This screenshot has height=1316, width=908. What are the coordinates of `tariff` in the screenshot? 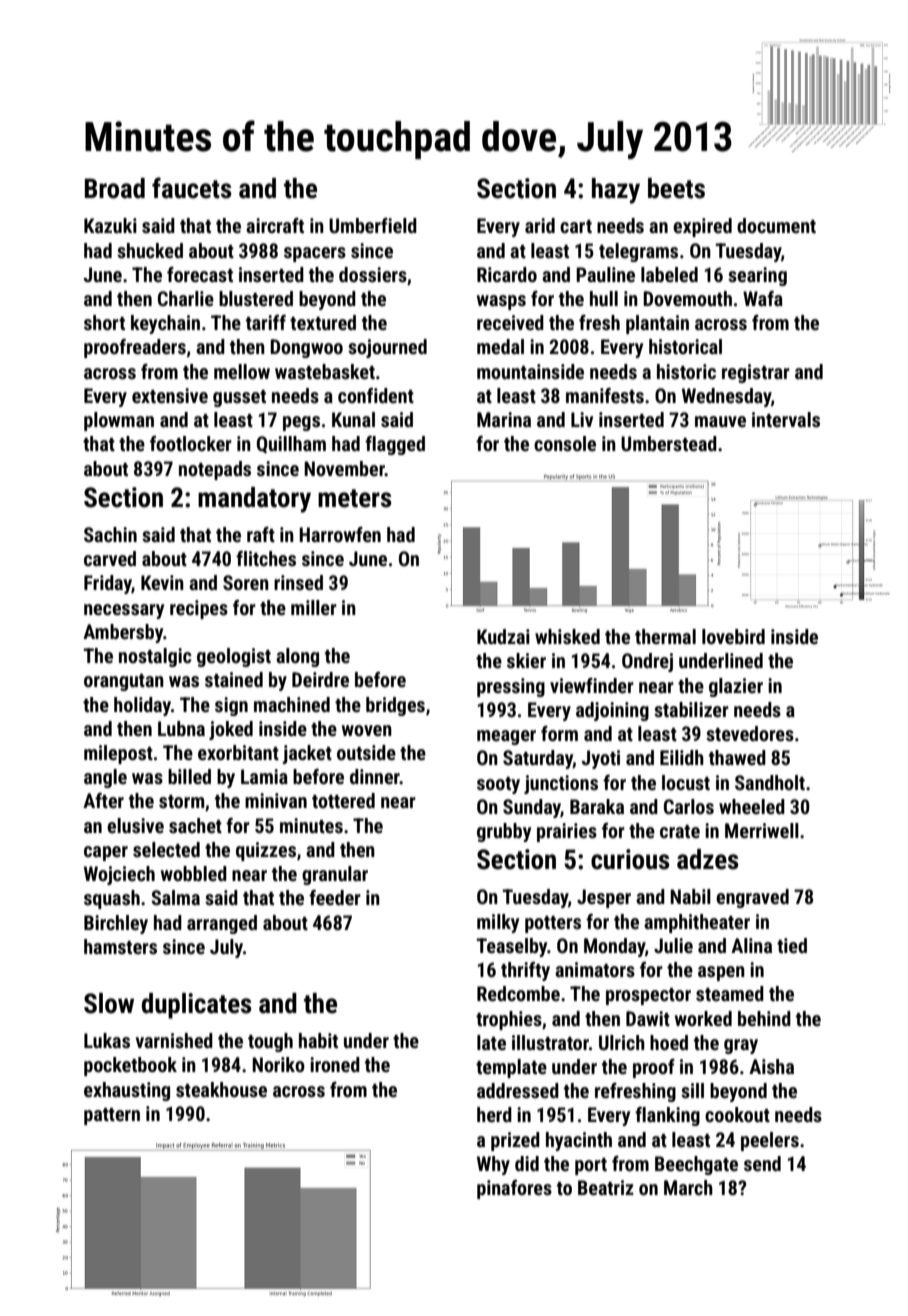 It's located at (266, 322).
